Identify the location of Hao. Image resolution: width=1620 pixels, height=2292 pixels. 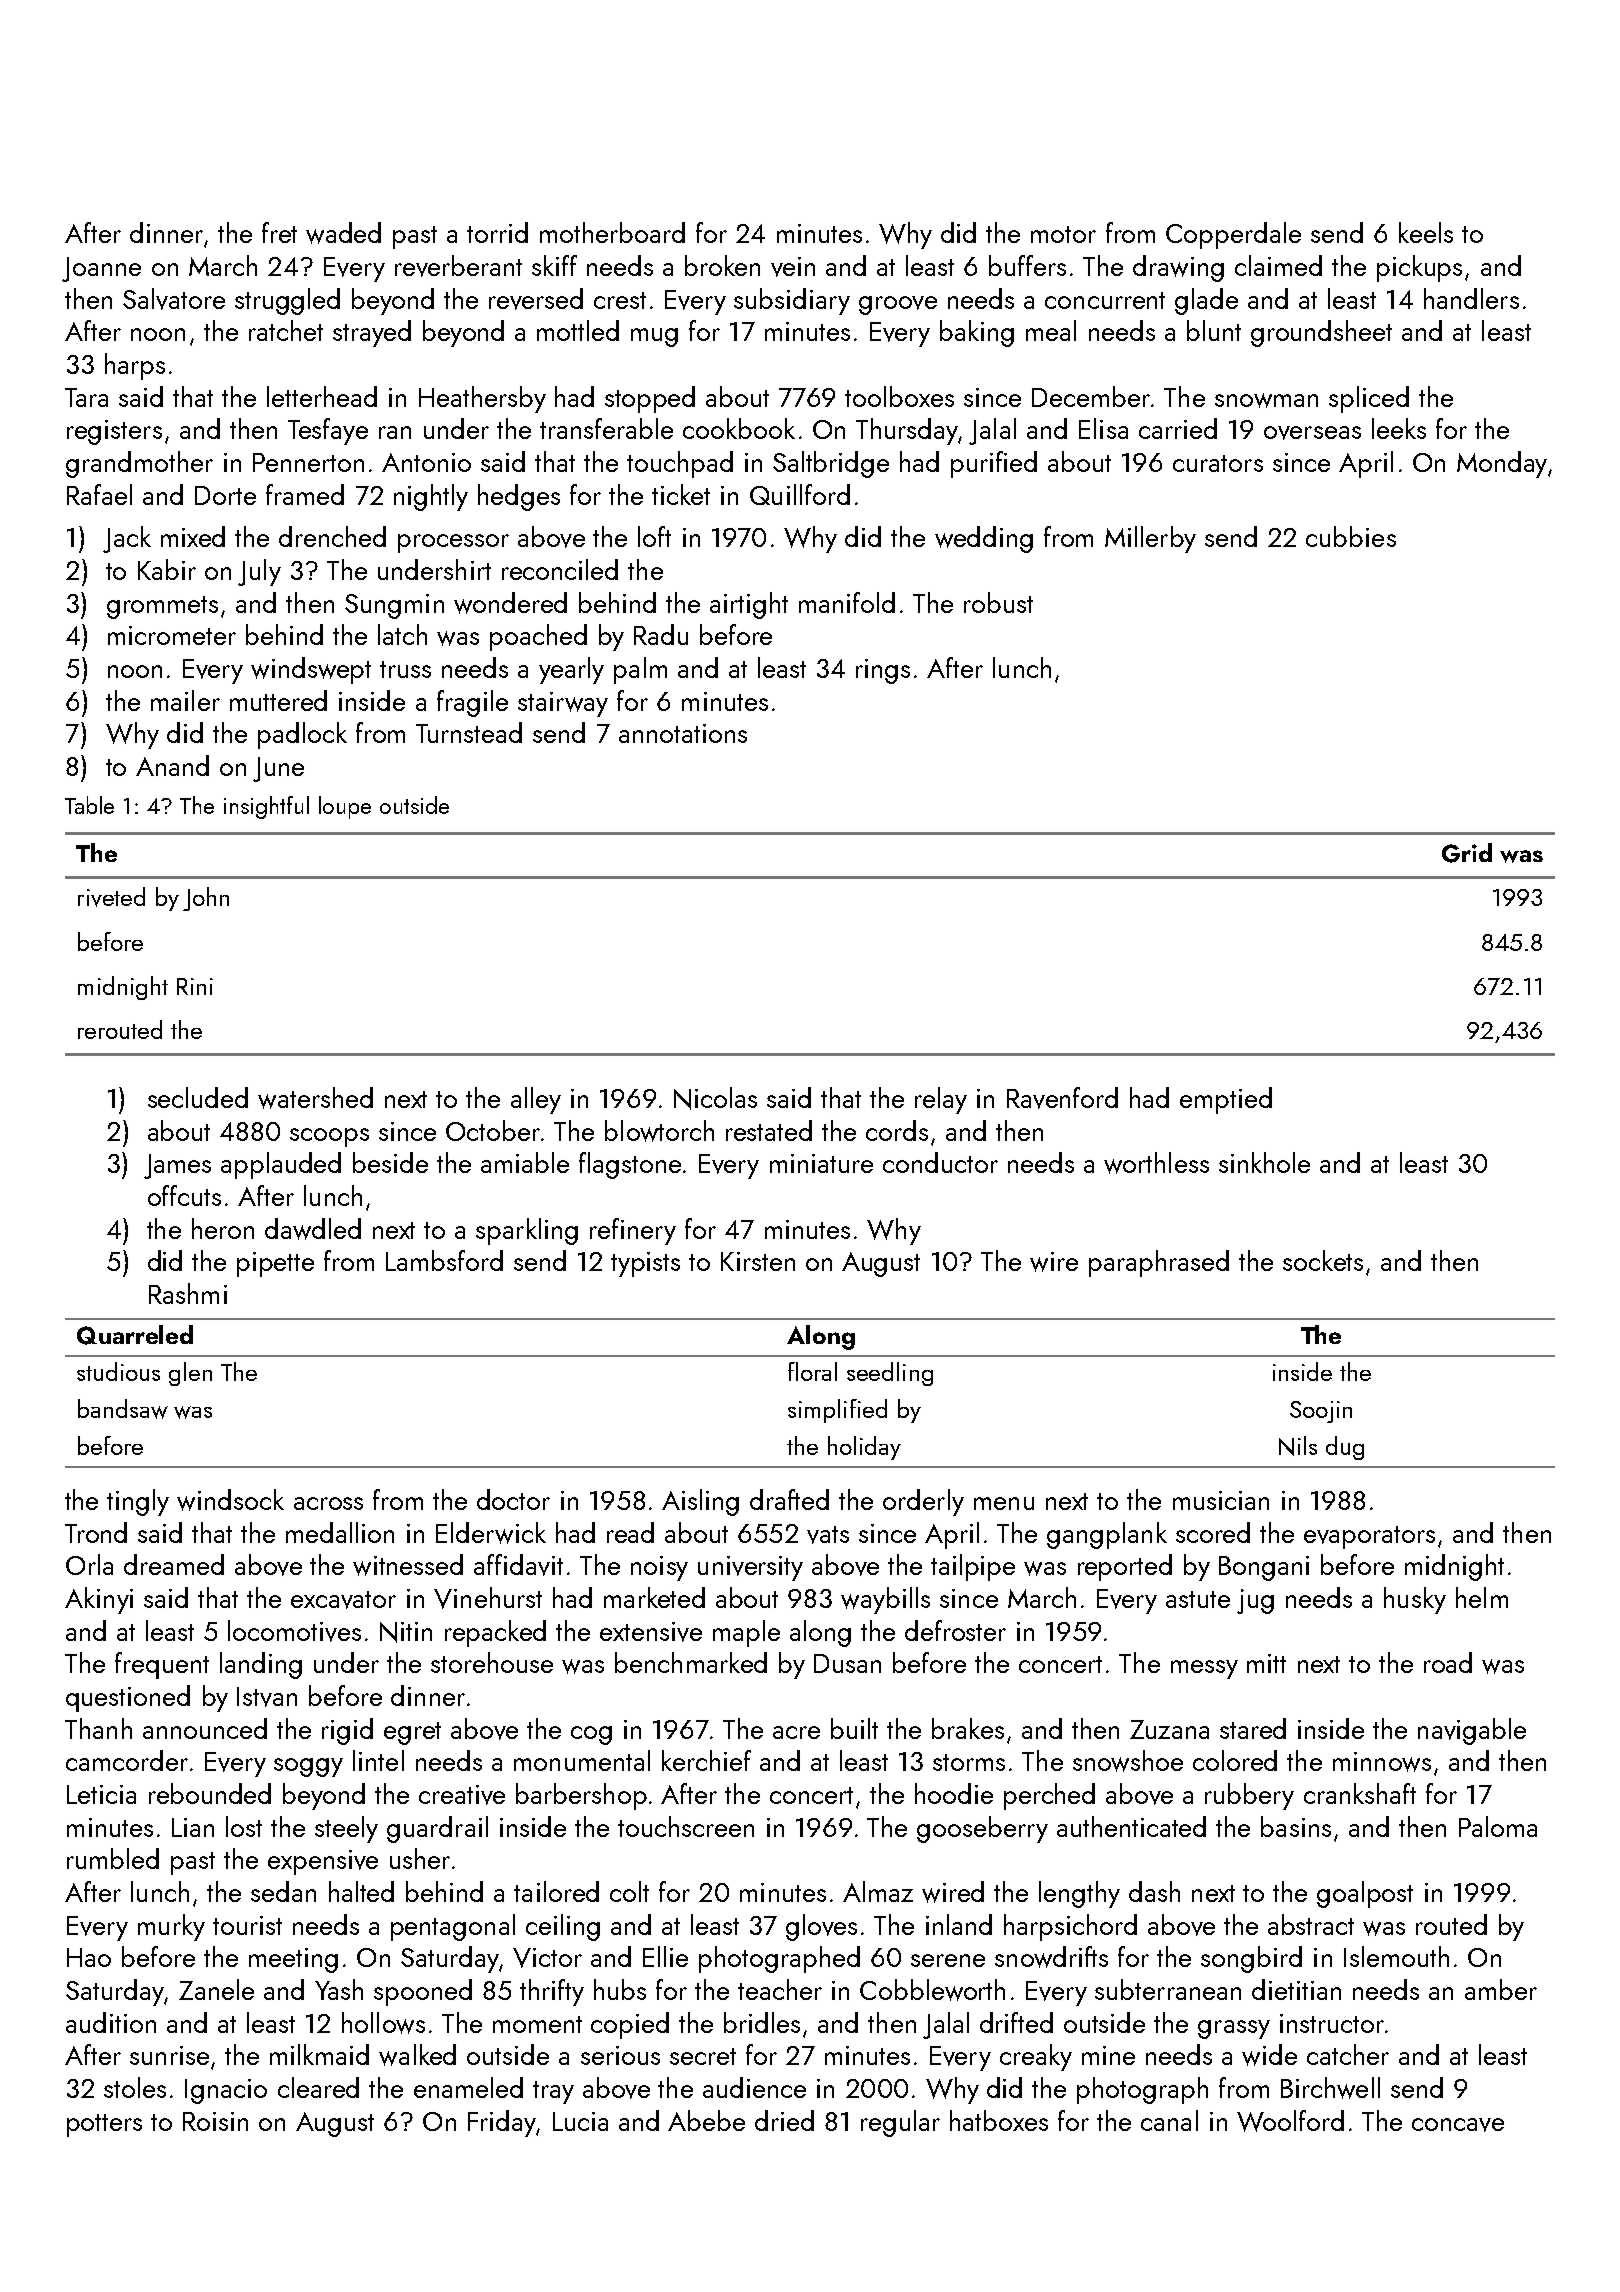
(89, 1957).
